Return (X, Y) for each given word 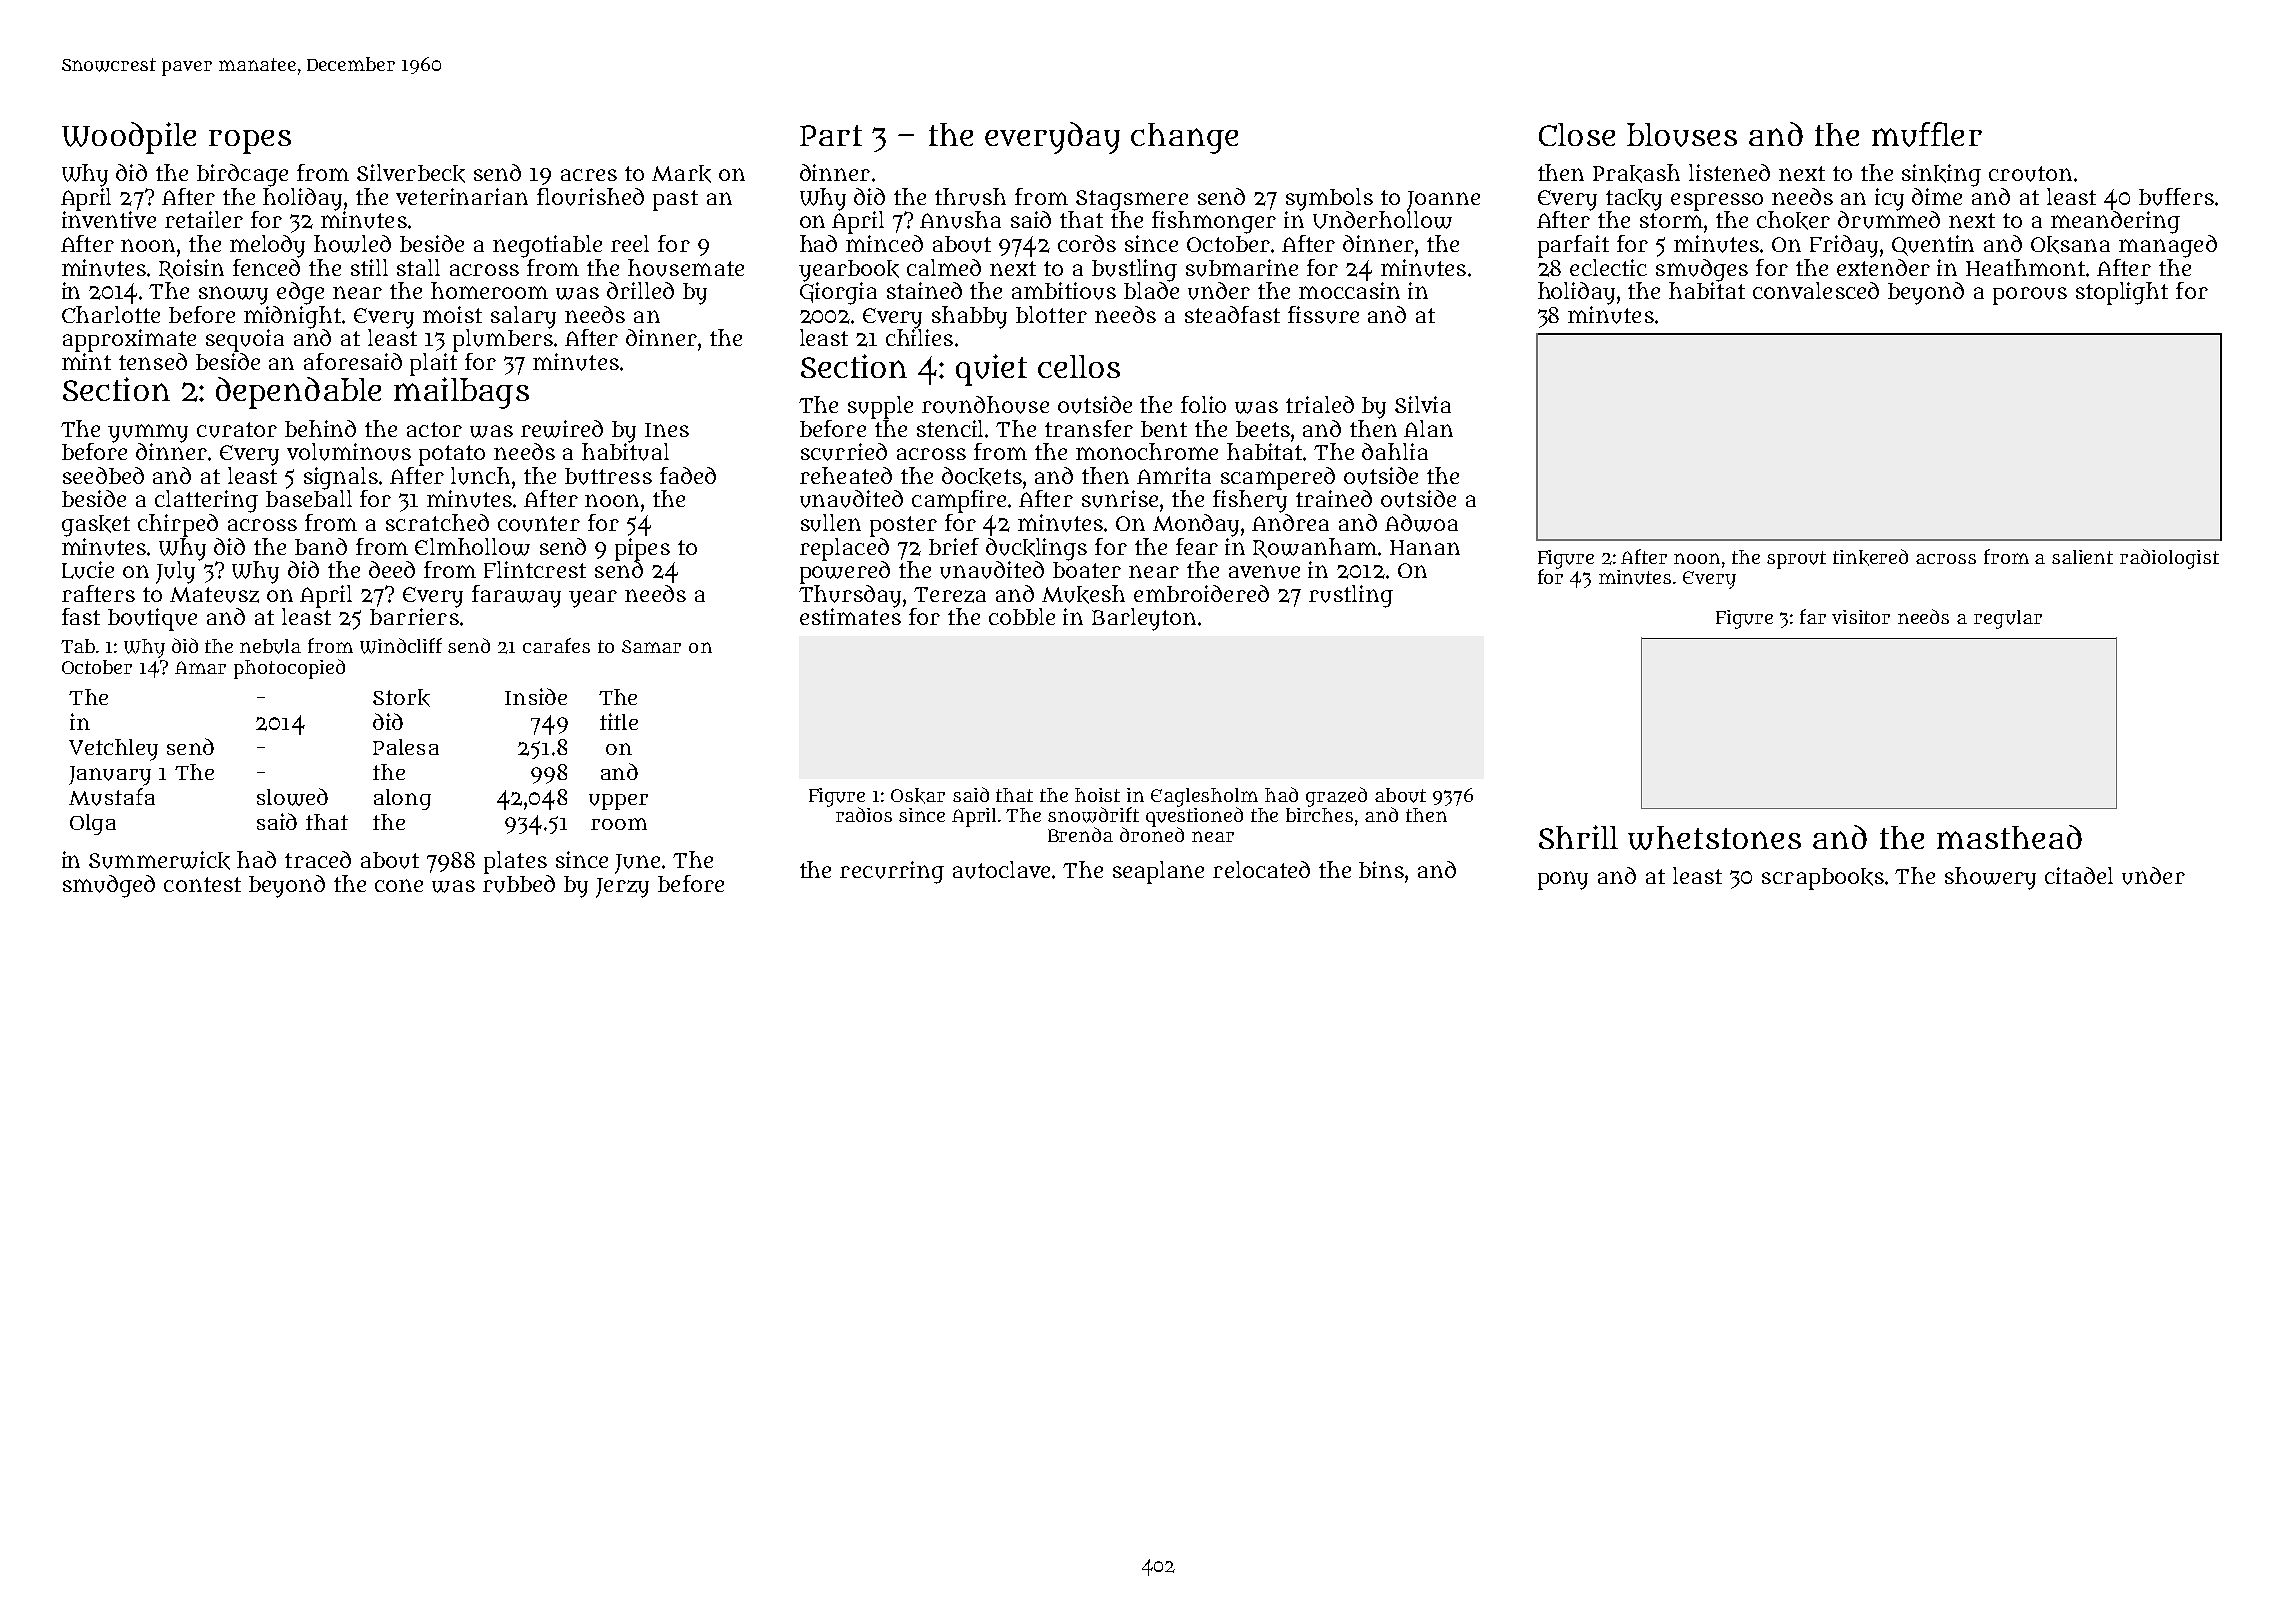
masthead (2009, 837)
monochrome (1147, 451)
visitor (1861, 617)
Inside (536, 696)
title (619, 721)
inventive (109, 219)
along (402, 799)
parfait (1573, 246)
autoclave (1001, 870)
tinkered (1870, 557)
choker (1793, 220)
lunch (480, 476)
